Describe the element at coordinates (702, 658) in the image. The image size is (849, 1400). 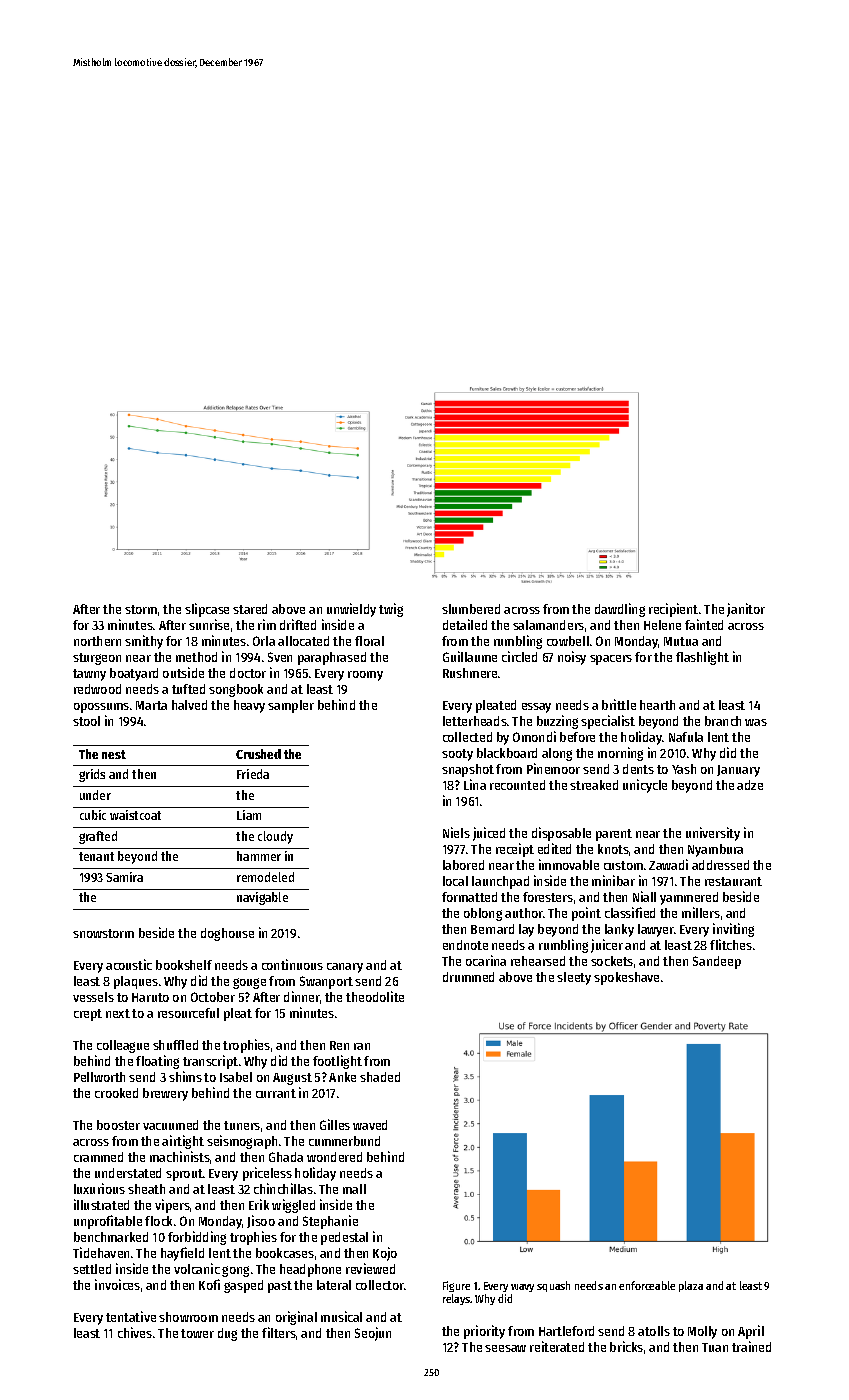
I see `flashlight` at that location.
